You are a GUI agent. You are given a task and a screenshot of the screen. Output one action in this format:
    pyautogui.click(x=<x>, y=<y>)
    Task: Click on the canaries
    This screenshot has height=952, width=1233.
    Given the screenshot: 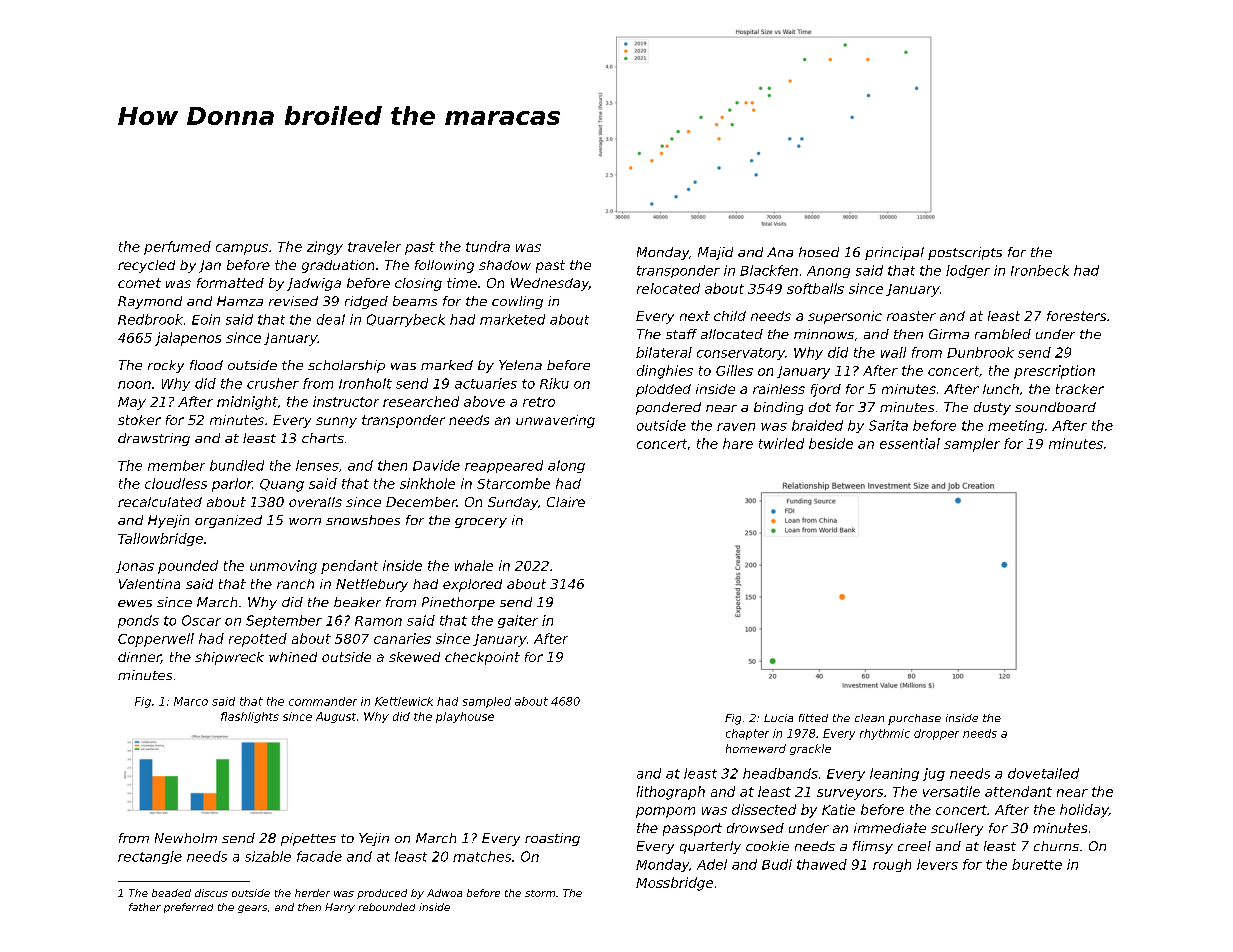 What is the action you would take?
    pyautogui.click(x=402, y=638)
